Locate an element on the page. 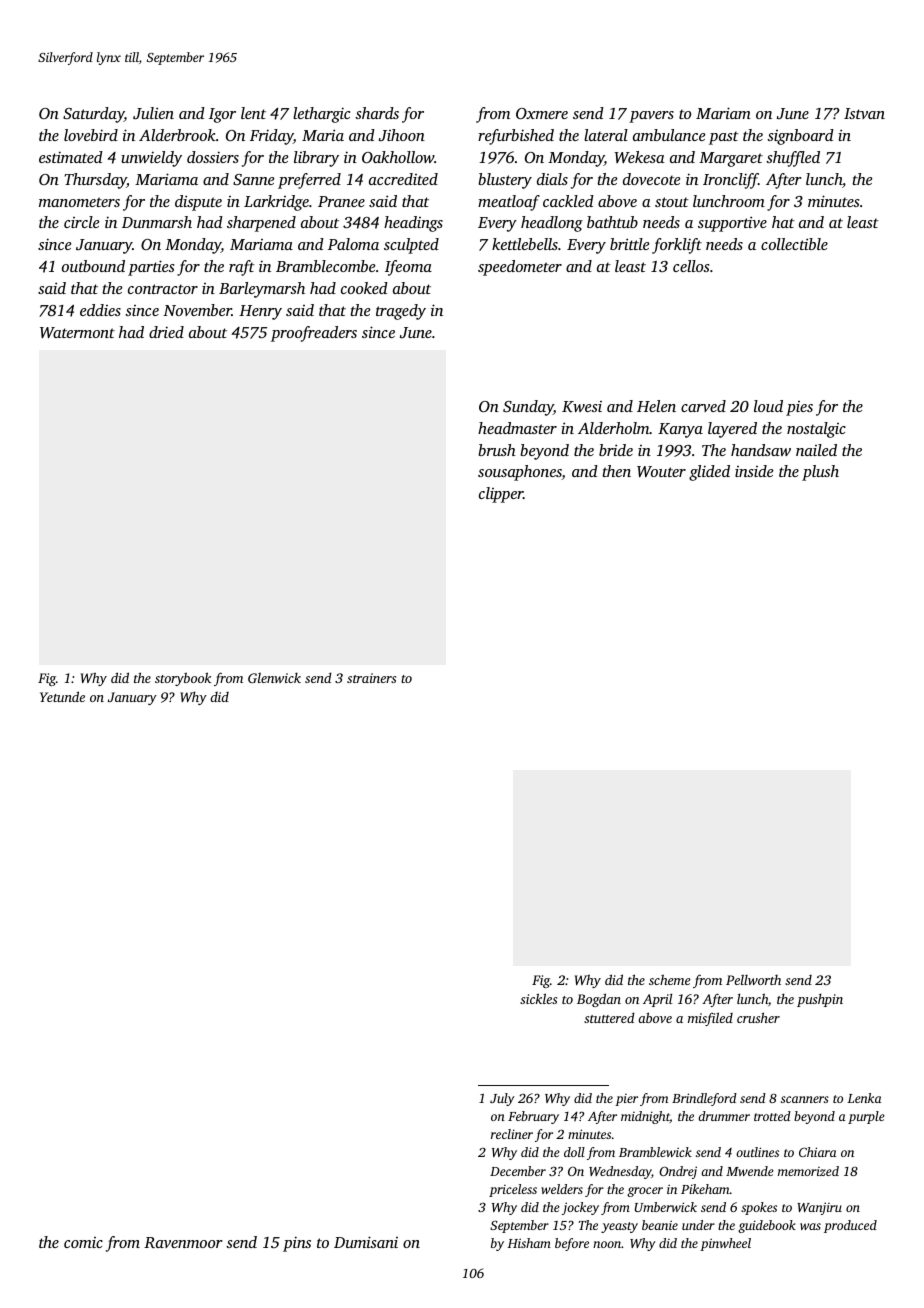 This page has height=1308, width=924. pies is located at coordinates (799, 408).
